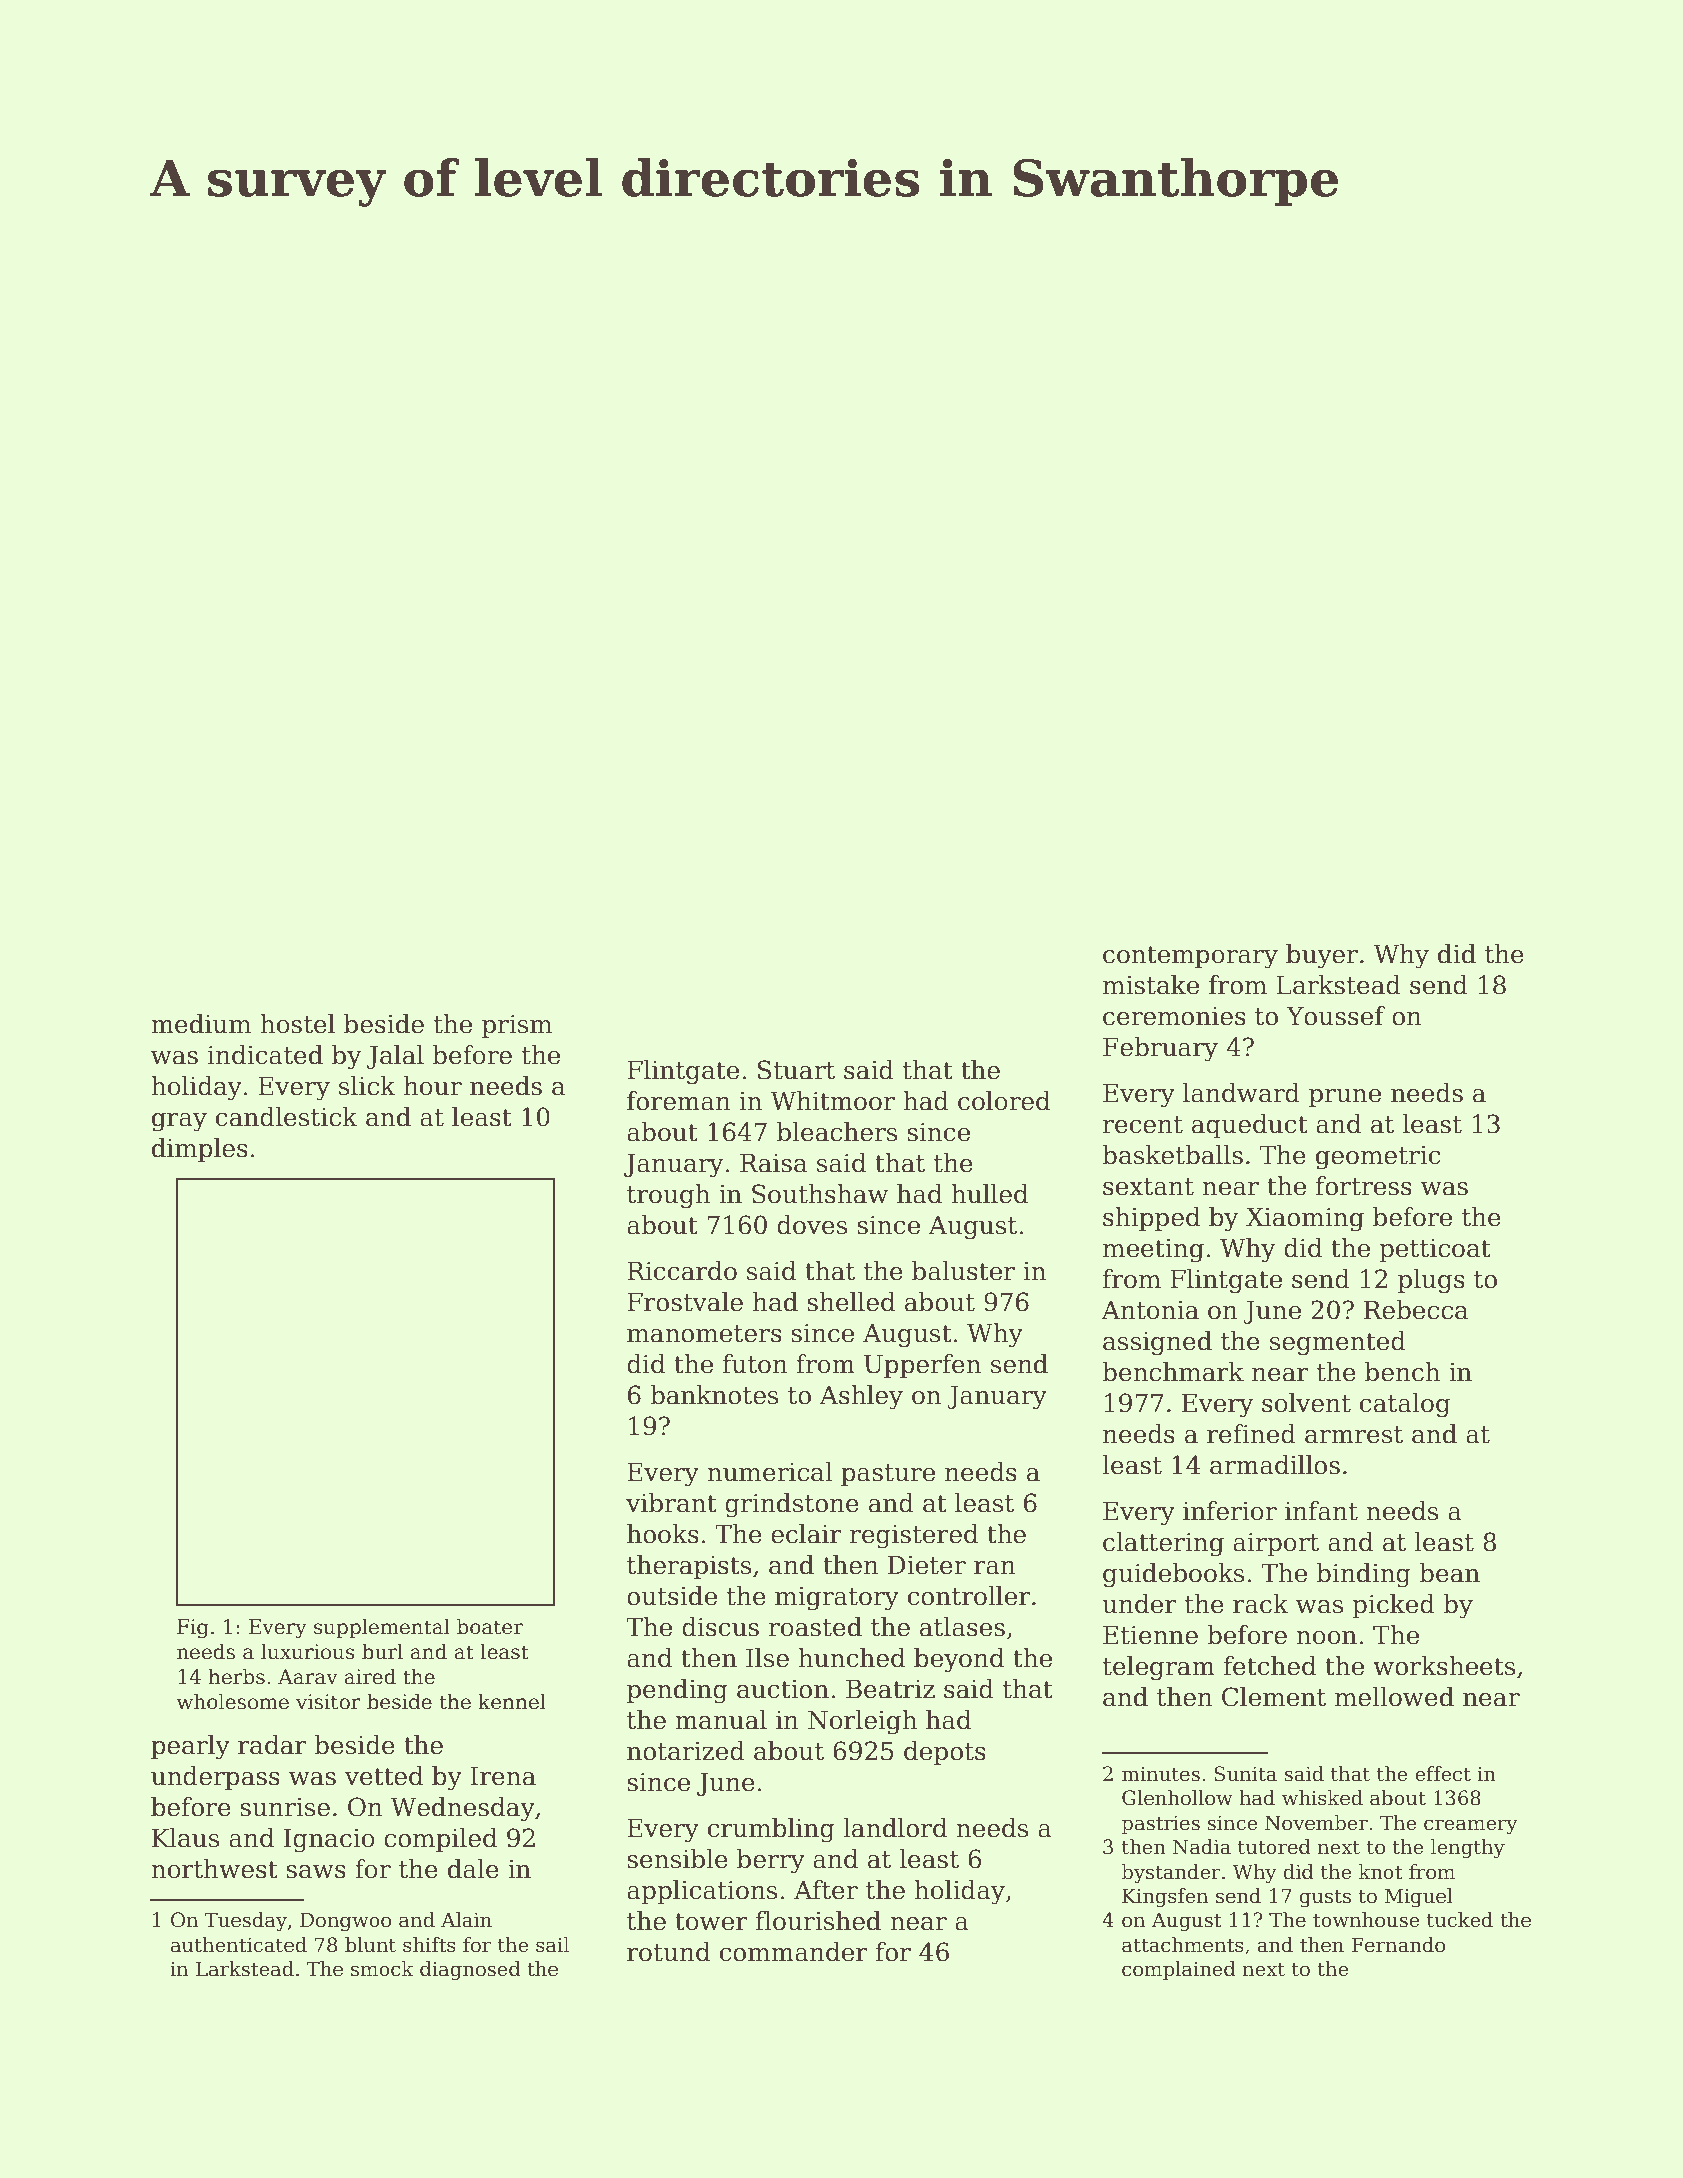  Describe the element at coordinates (1179, 1970) in the screenshot. I see `complained` at that location.
